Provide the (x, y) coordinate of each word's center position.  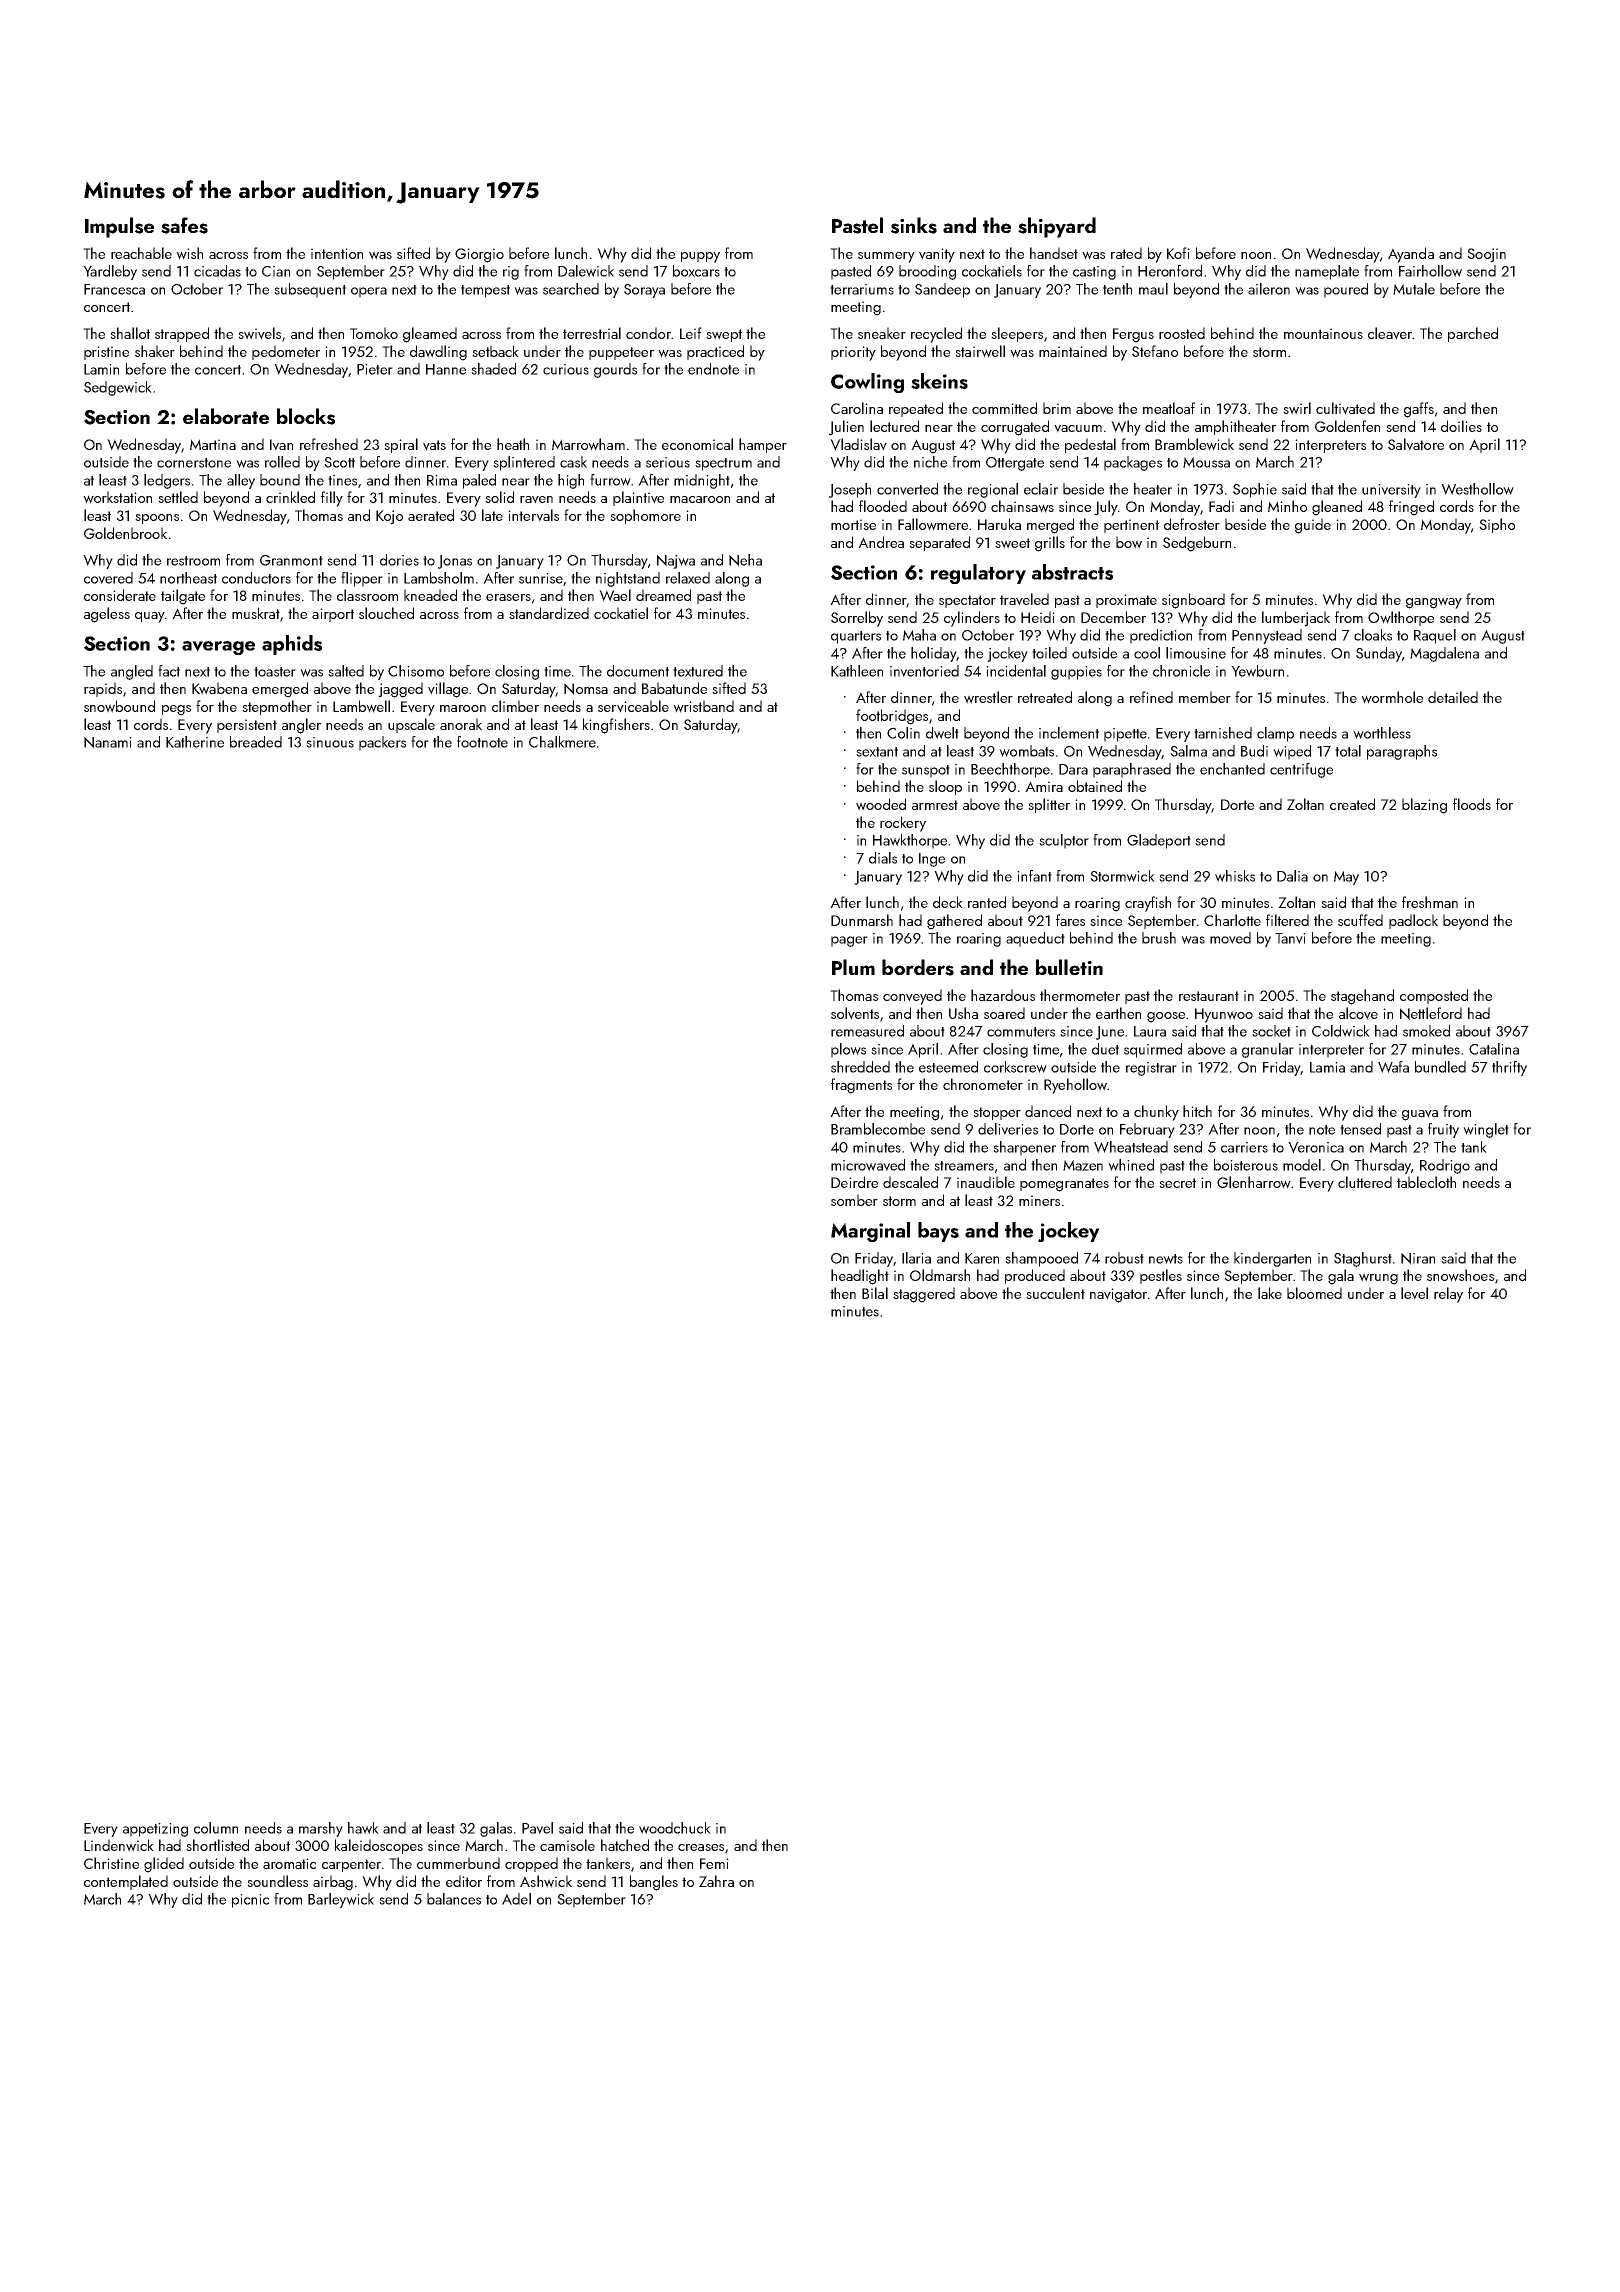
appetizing (155, 1830)
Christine (111, 1863)
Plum (853, 967)
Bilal (875, 1293)
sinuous (330, 742)
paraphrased (1132, 770)
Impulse (119, 227)
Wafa (1393, 1067)
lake (1270, 1293)
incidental (1016, 671)
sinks (914, 225)
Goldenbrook (125, 533)
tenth (1117, 289)
